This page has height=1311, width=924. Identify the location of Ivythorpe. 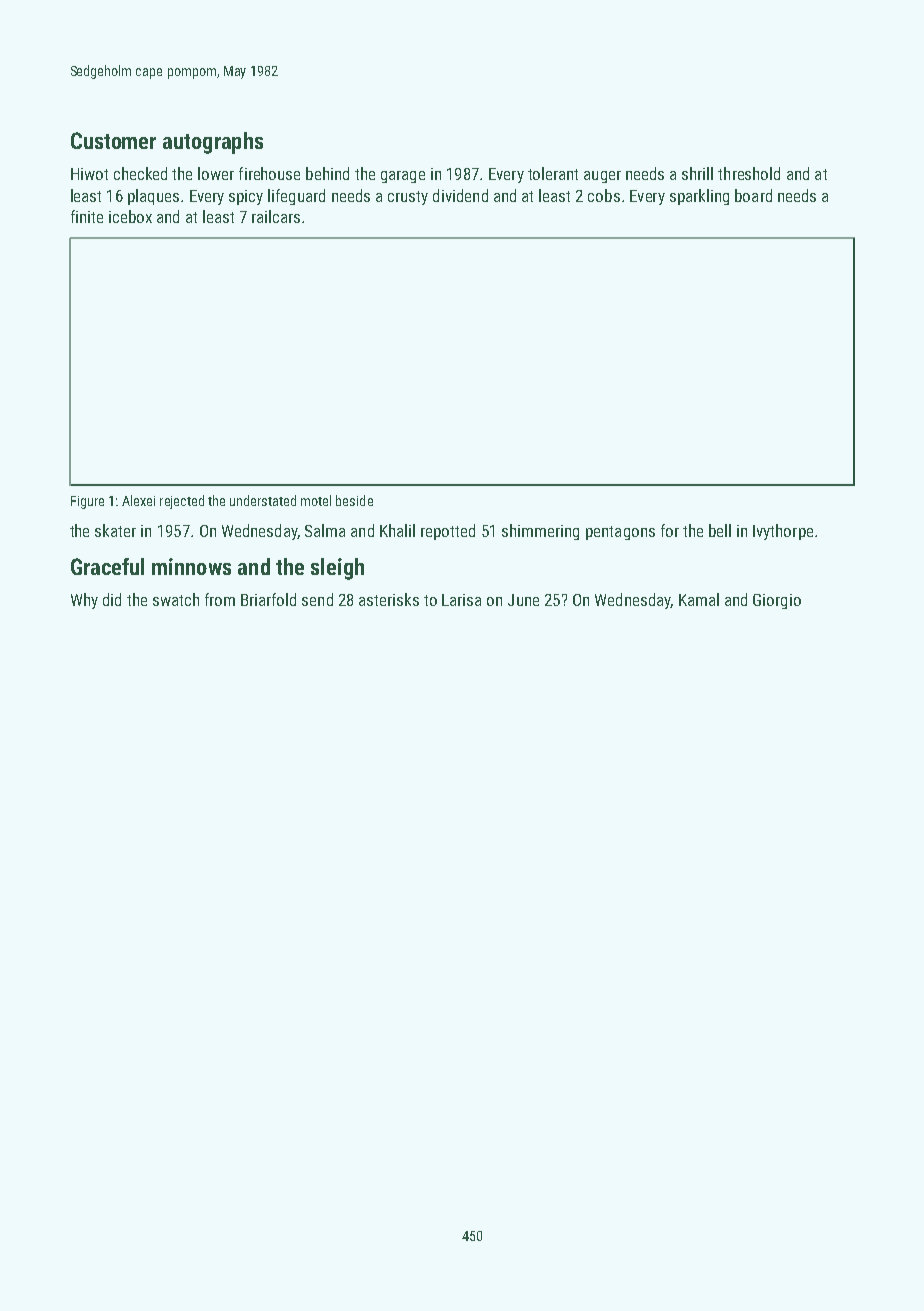
(783, 532).
